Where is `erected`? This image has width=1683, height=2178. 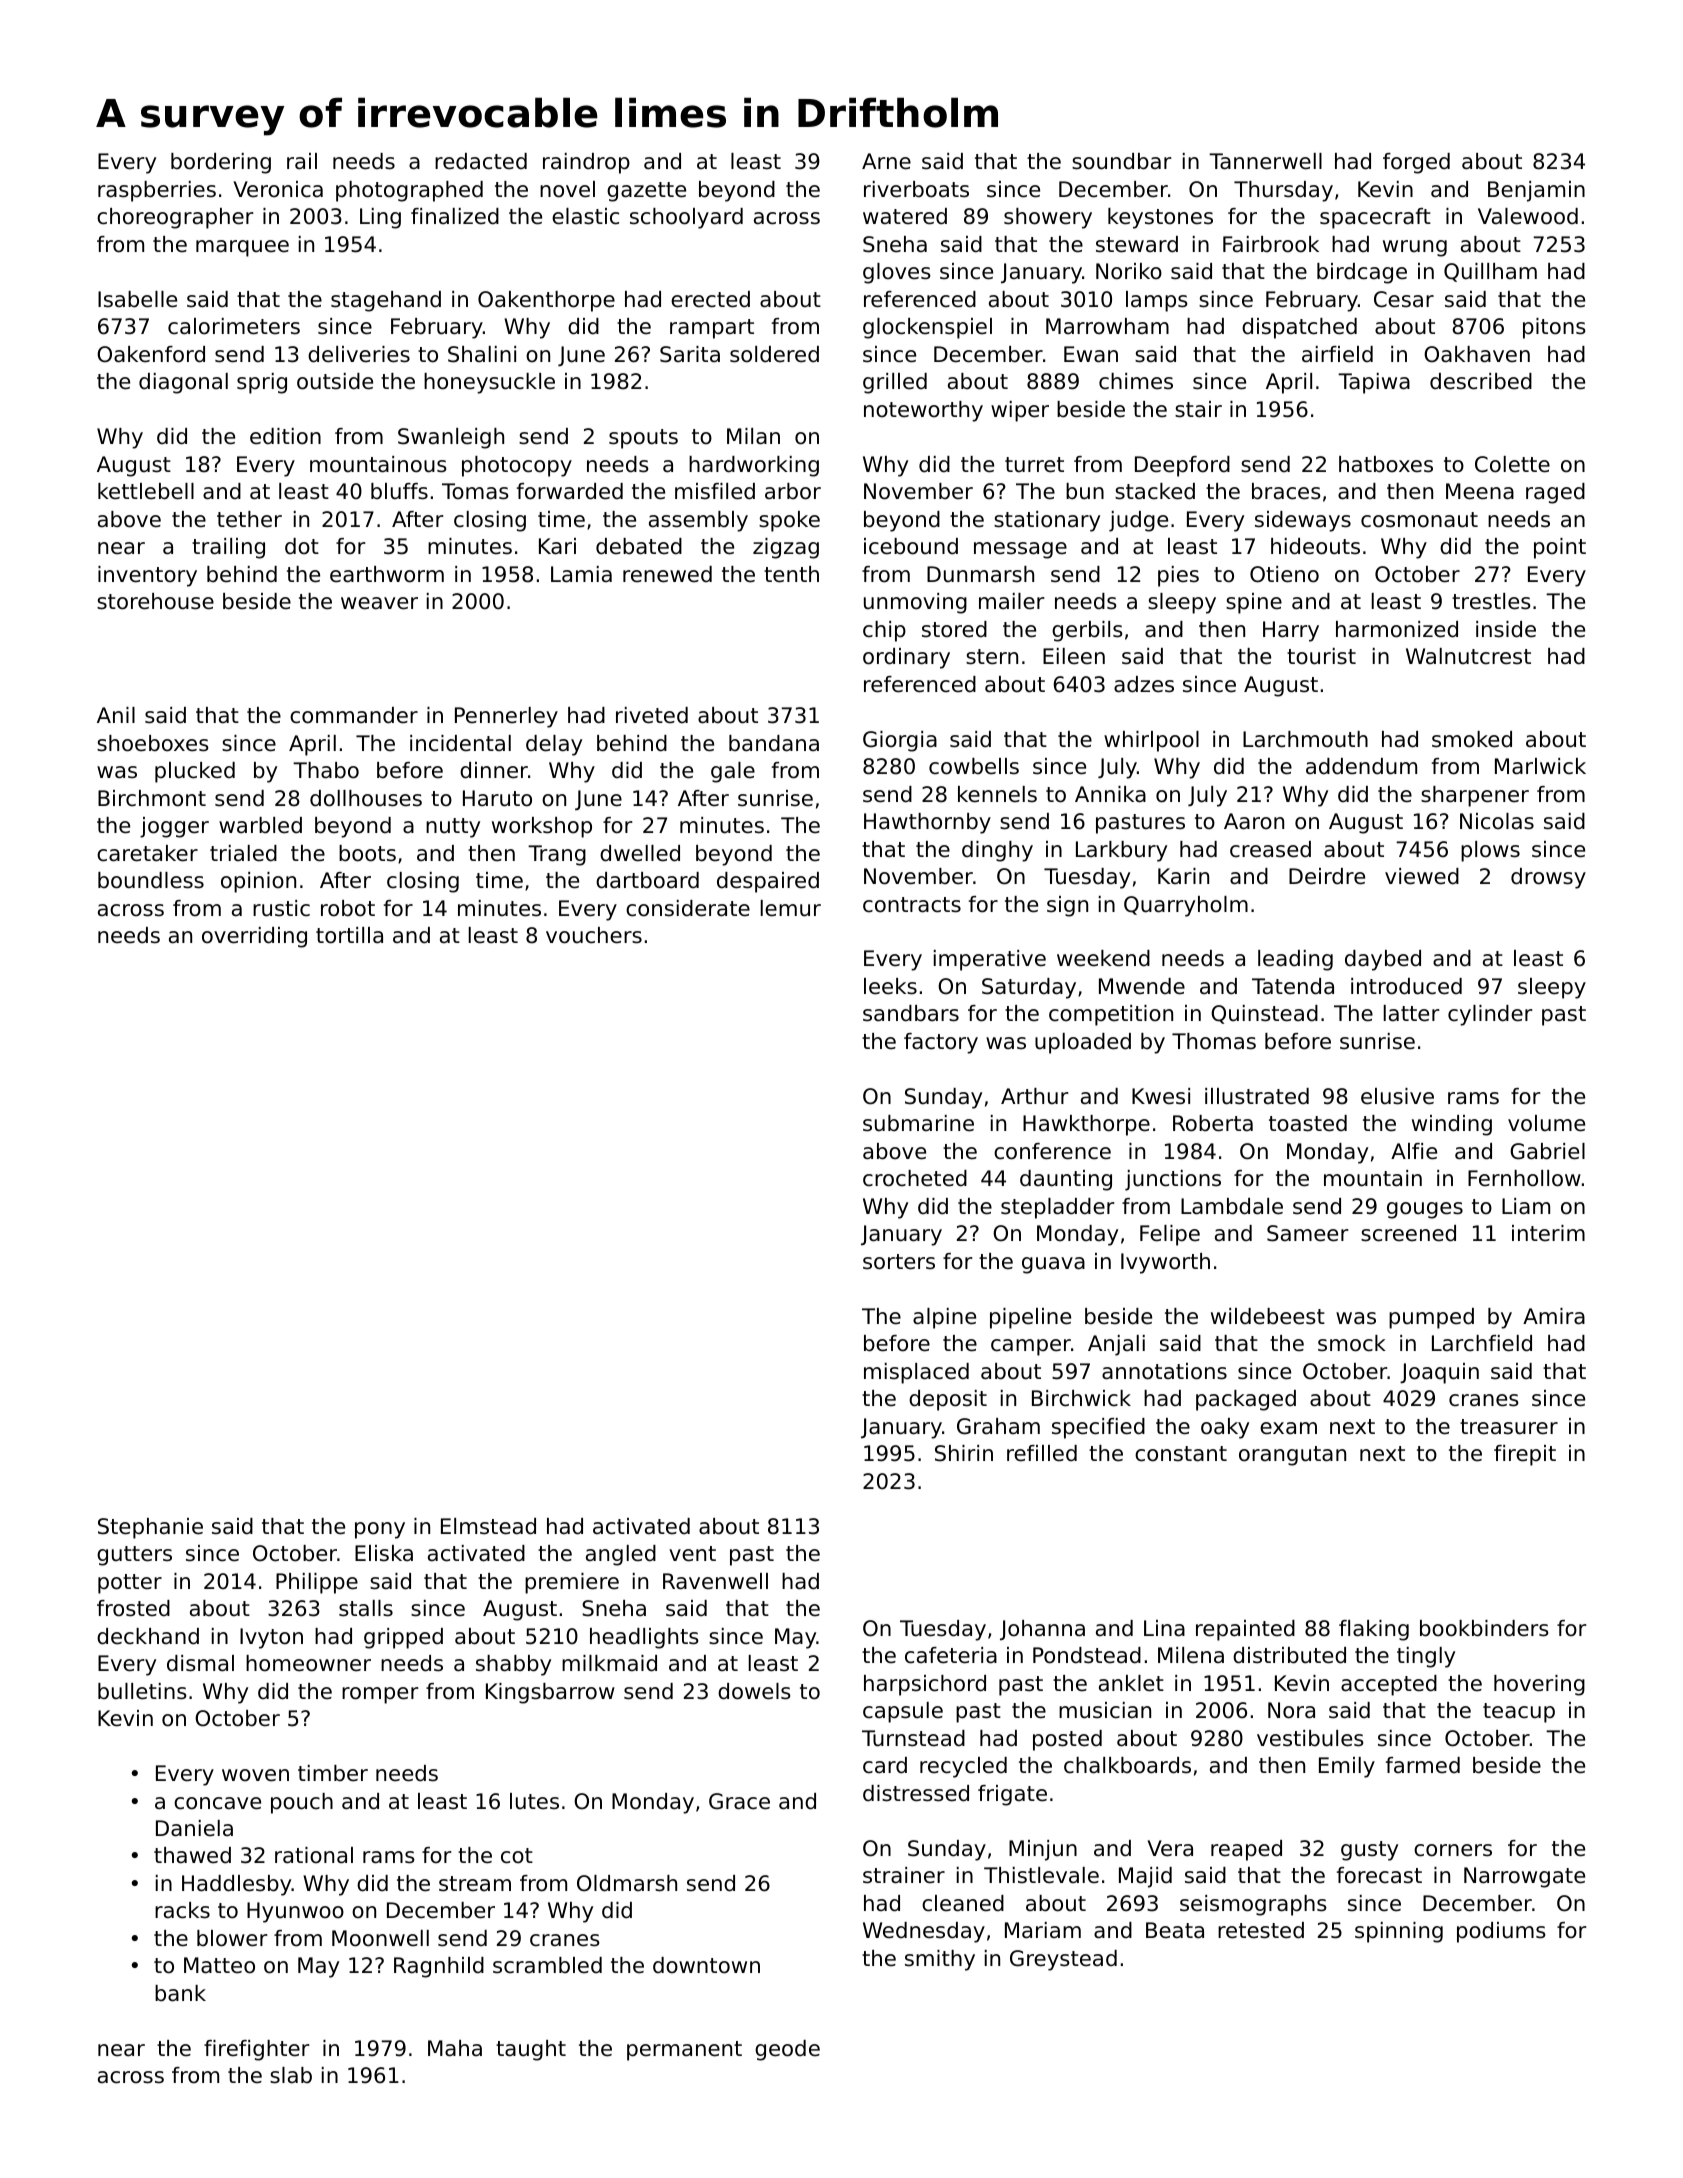 erected is located at coordinates (710, 299).
